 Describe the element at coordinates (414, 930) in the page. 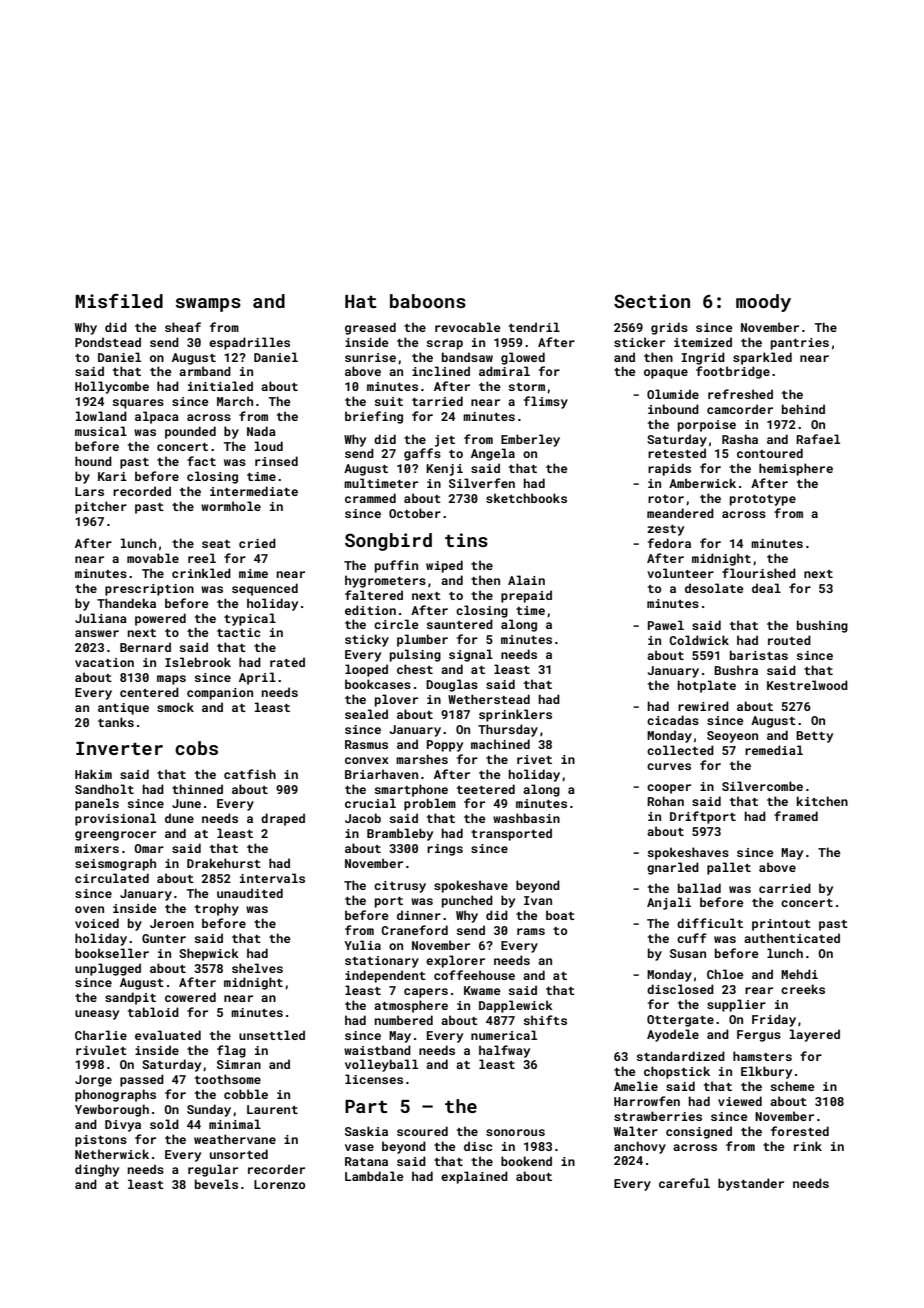

I see `Craneford` at that location.
